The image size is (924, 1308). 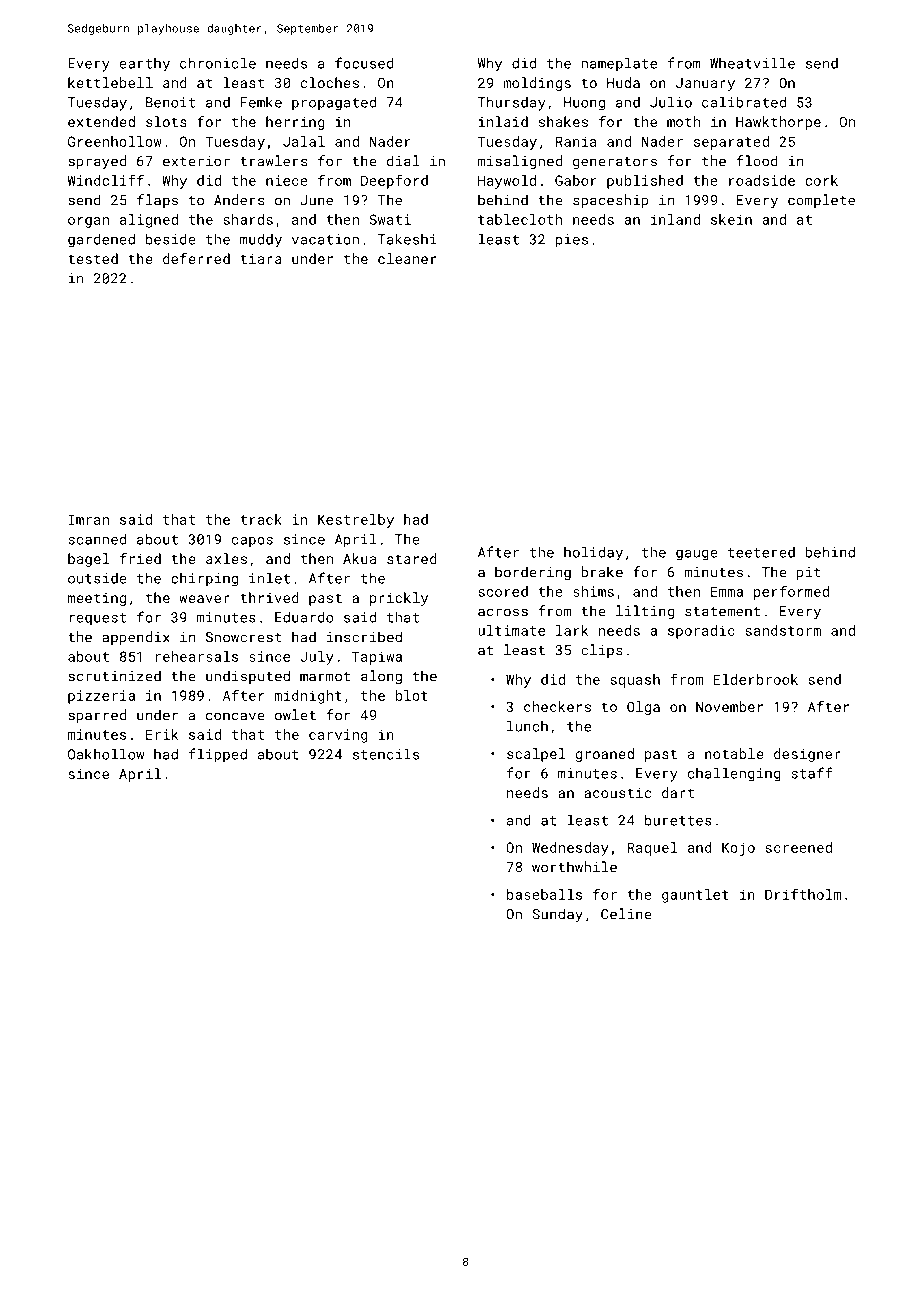 What do you see at coordinates (752, 63) in the screenshot?
I see `Wheatville` at bounding box center [752, 63].
